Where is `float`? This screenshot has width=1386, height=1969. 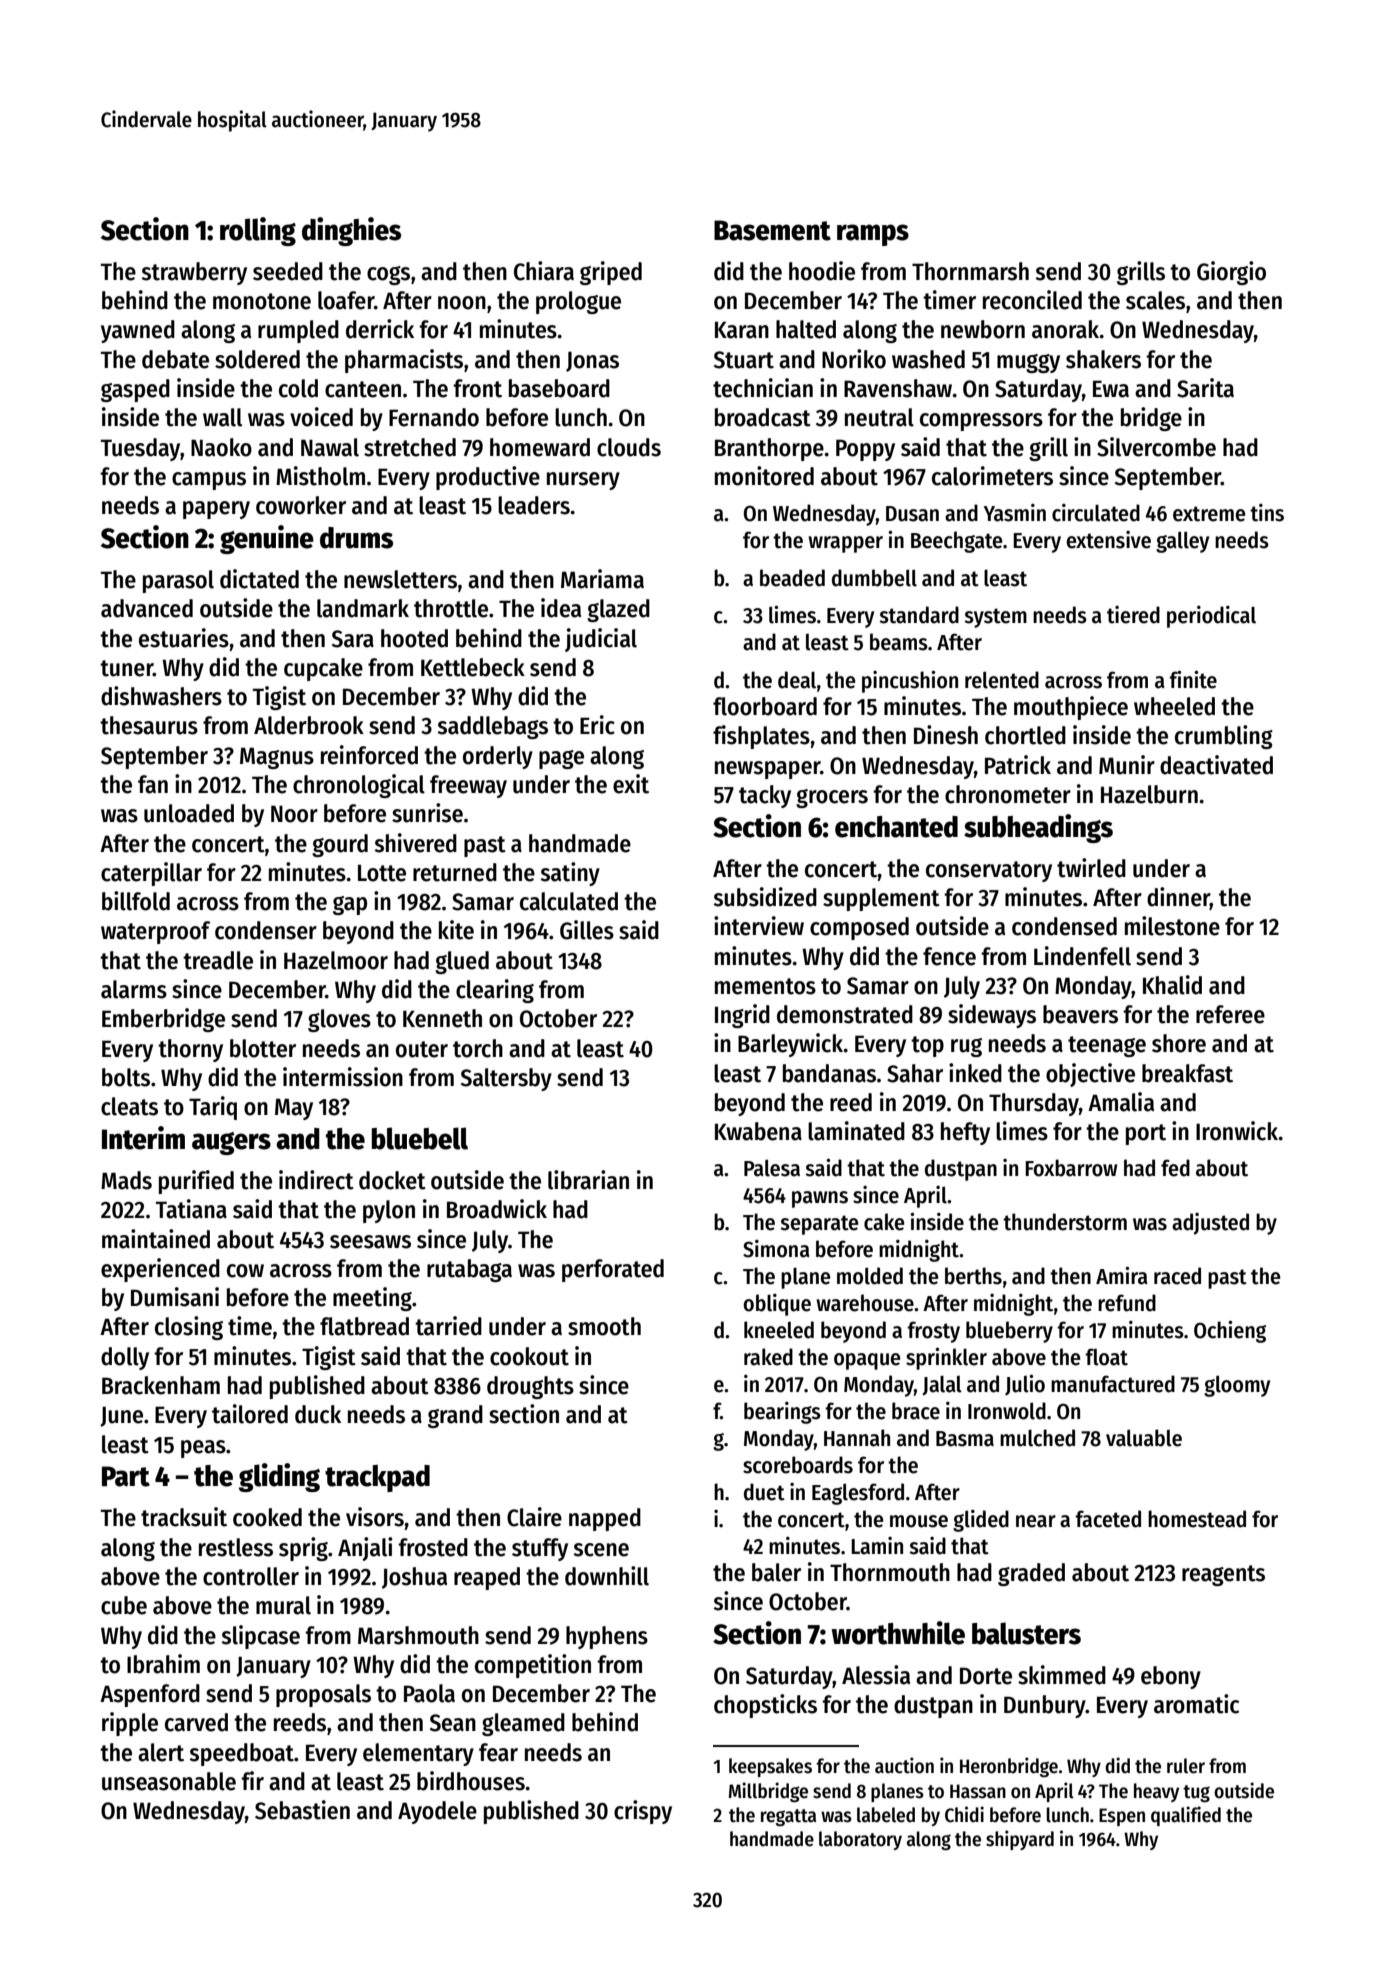
float is located at coordinates (1106, 1357).
